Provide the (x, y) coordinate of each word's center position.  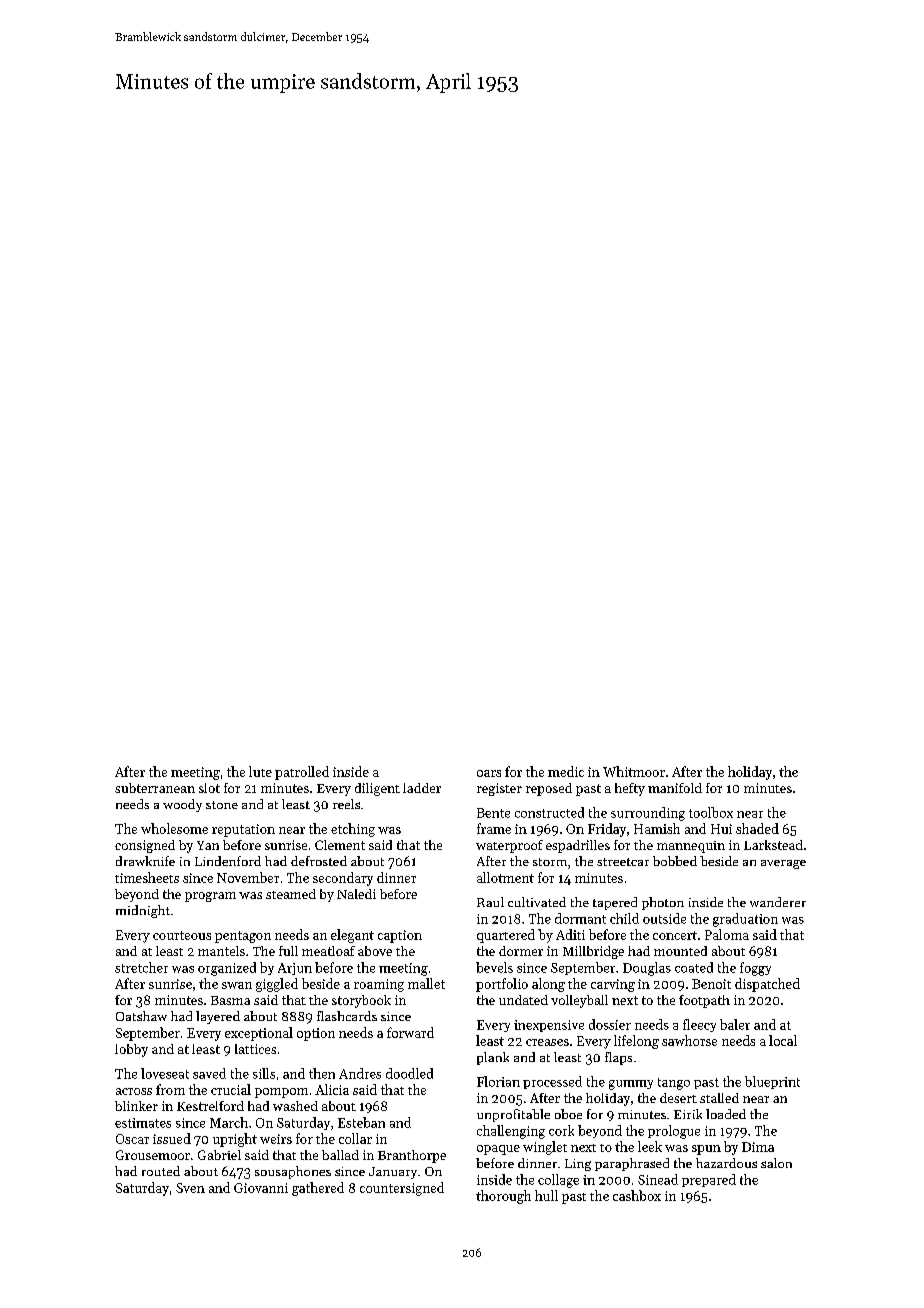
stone (222, 805)
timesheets (147, 877)
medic (566, 771)
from (170, 1089)
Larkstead (773, 845)
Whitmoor (634, 771)
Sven (190, 1188)
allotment (505, 877)
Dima (758, 1147)
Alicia (332, 1089)
